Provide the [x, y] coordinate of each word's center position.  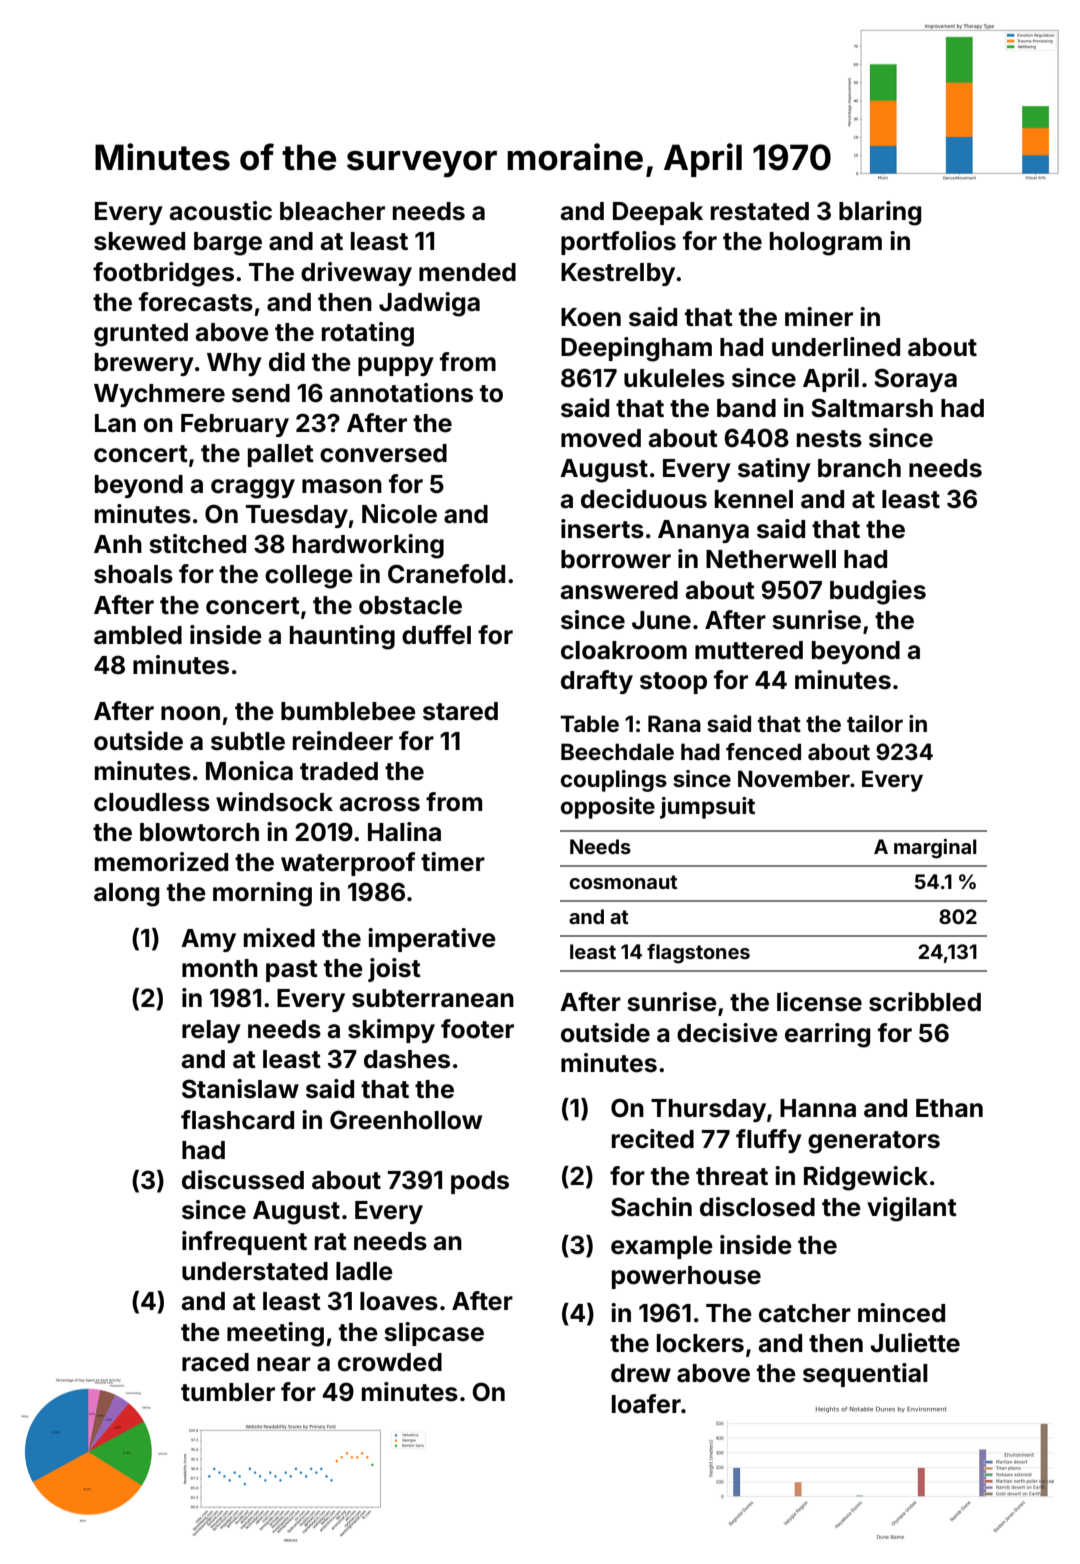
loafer [646, 1404]
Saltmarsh [872, 408]
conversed [383, 453]
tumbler [228, 1392]
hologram [826, 244]
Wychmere [159, 395]
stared [460, 711]
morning [262, 894]
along [126, 895]
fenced [763, 751]
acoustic [220, 211]
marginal [935, 849]
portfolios [618, 243]
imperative [432, 940]
